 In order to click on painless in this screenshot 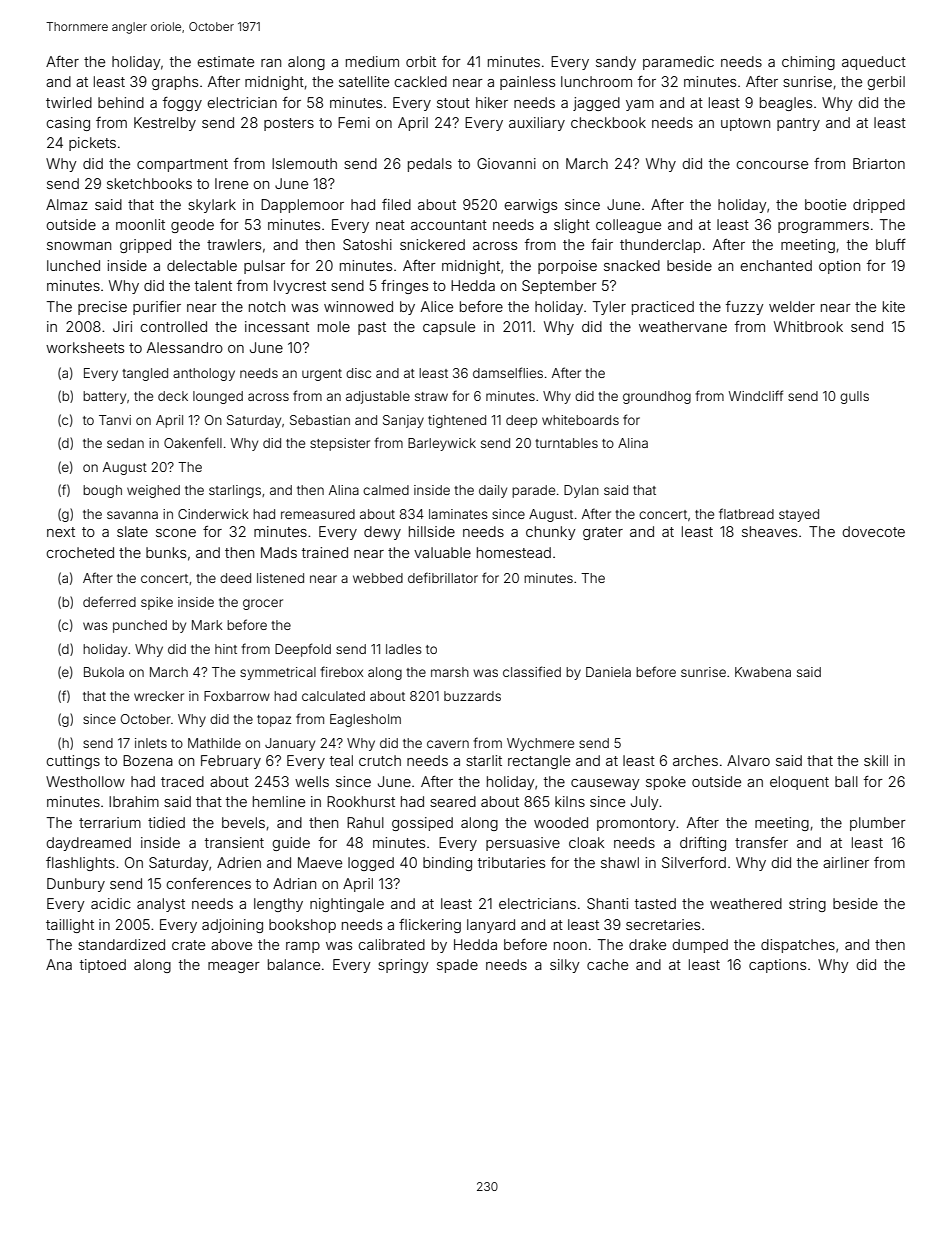, I will do `click(527, 83)`.
